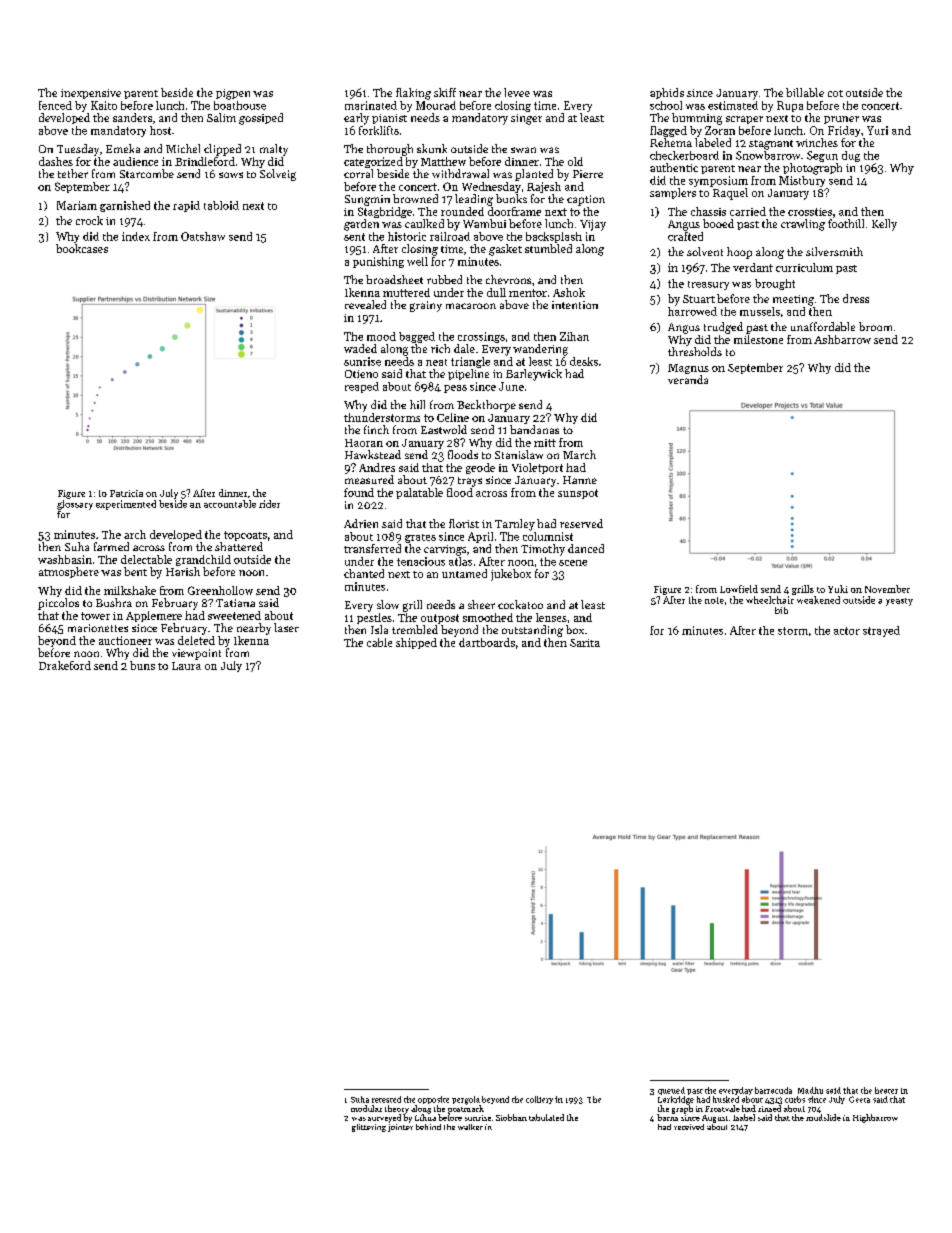 Image resolution: width=952 pixels, height=1233 pixels. I want to click on broom, so click(875, 326).
